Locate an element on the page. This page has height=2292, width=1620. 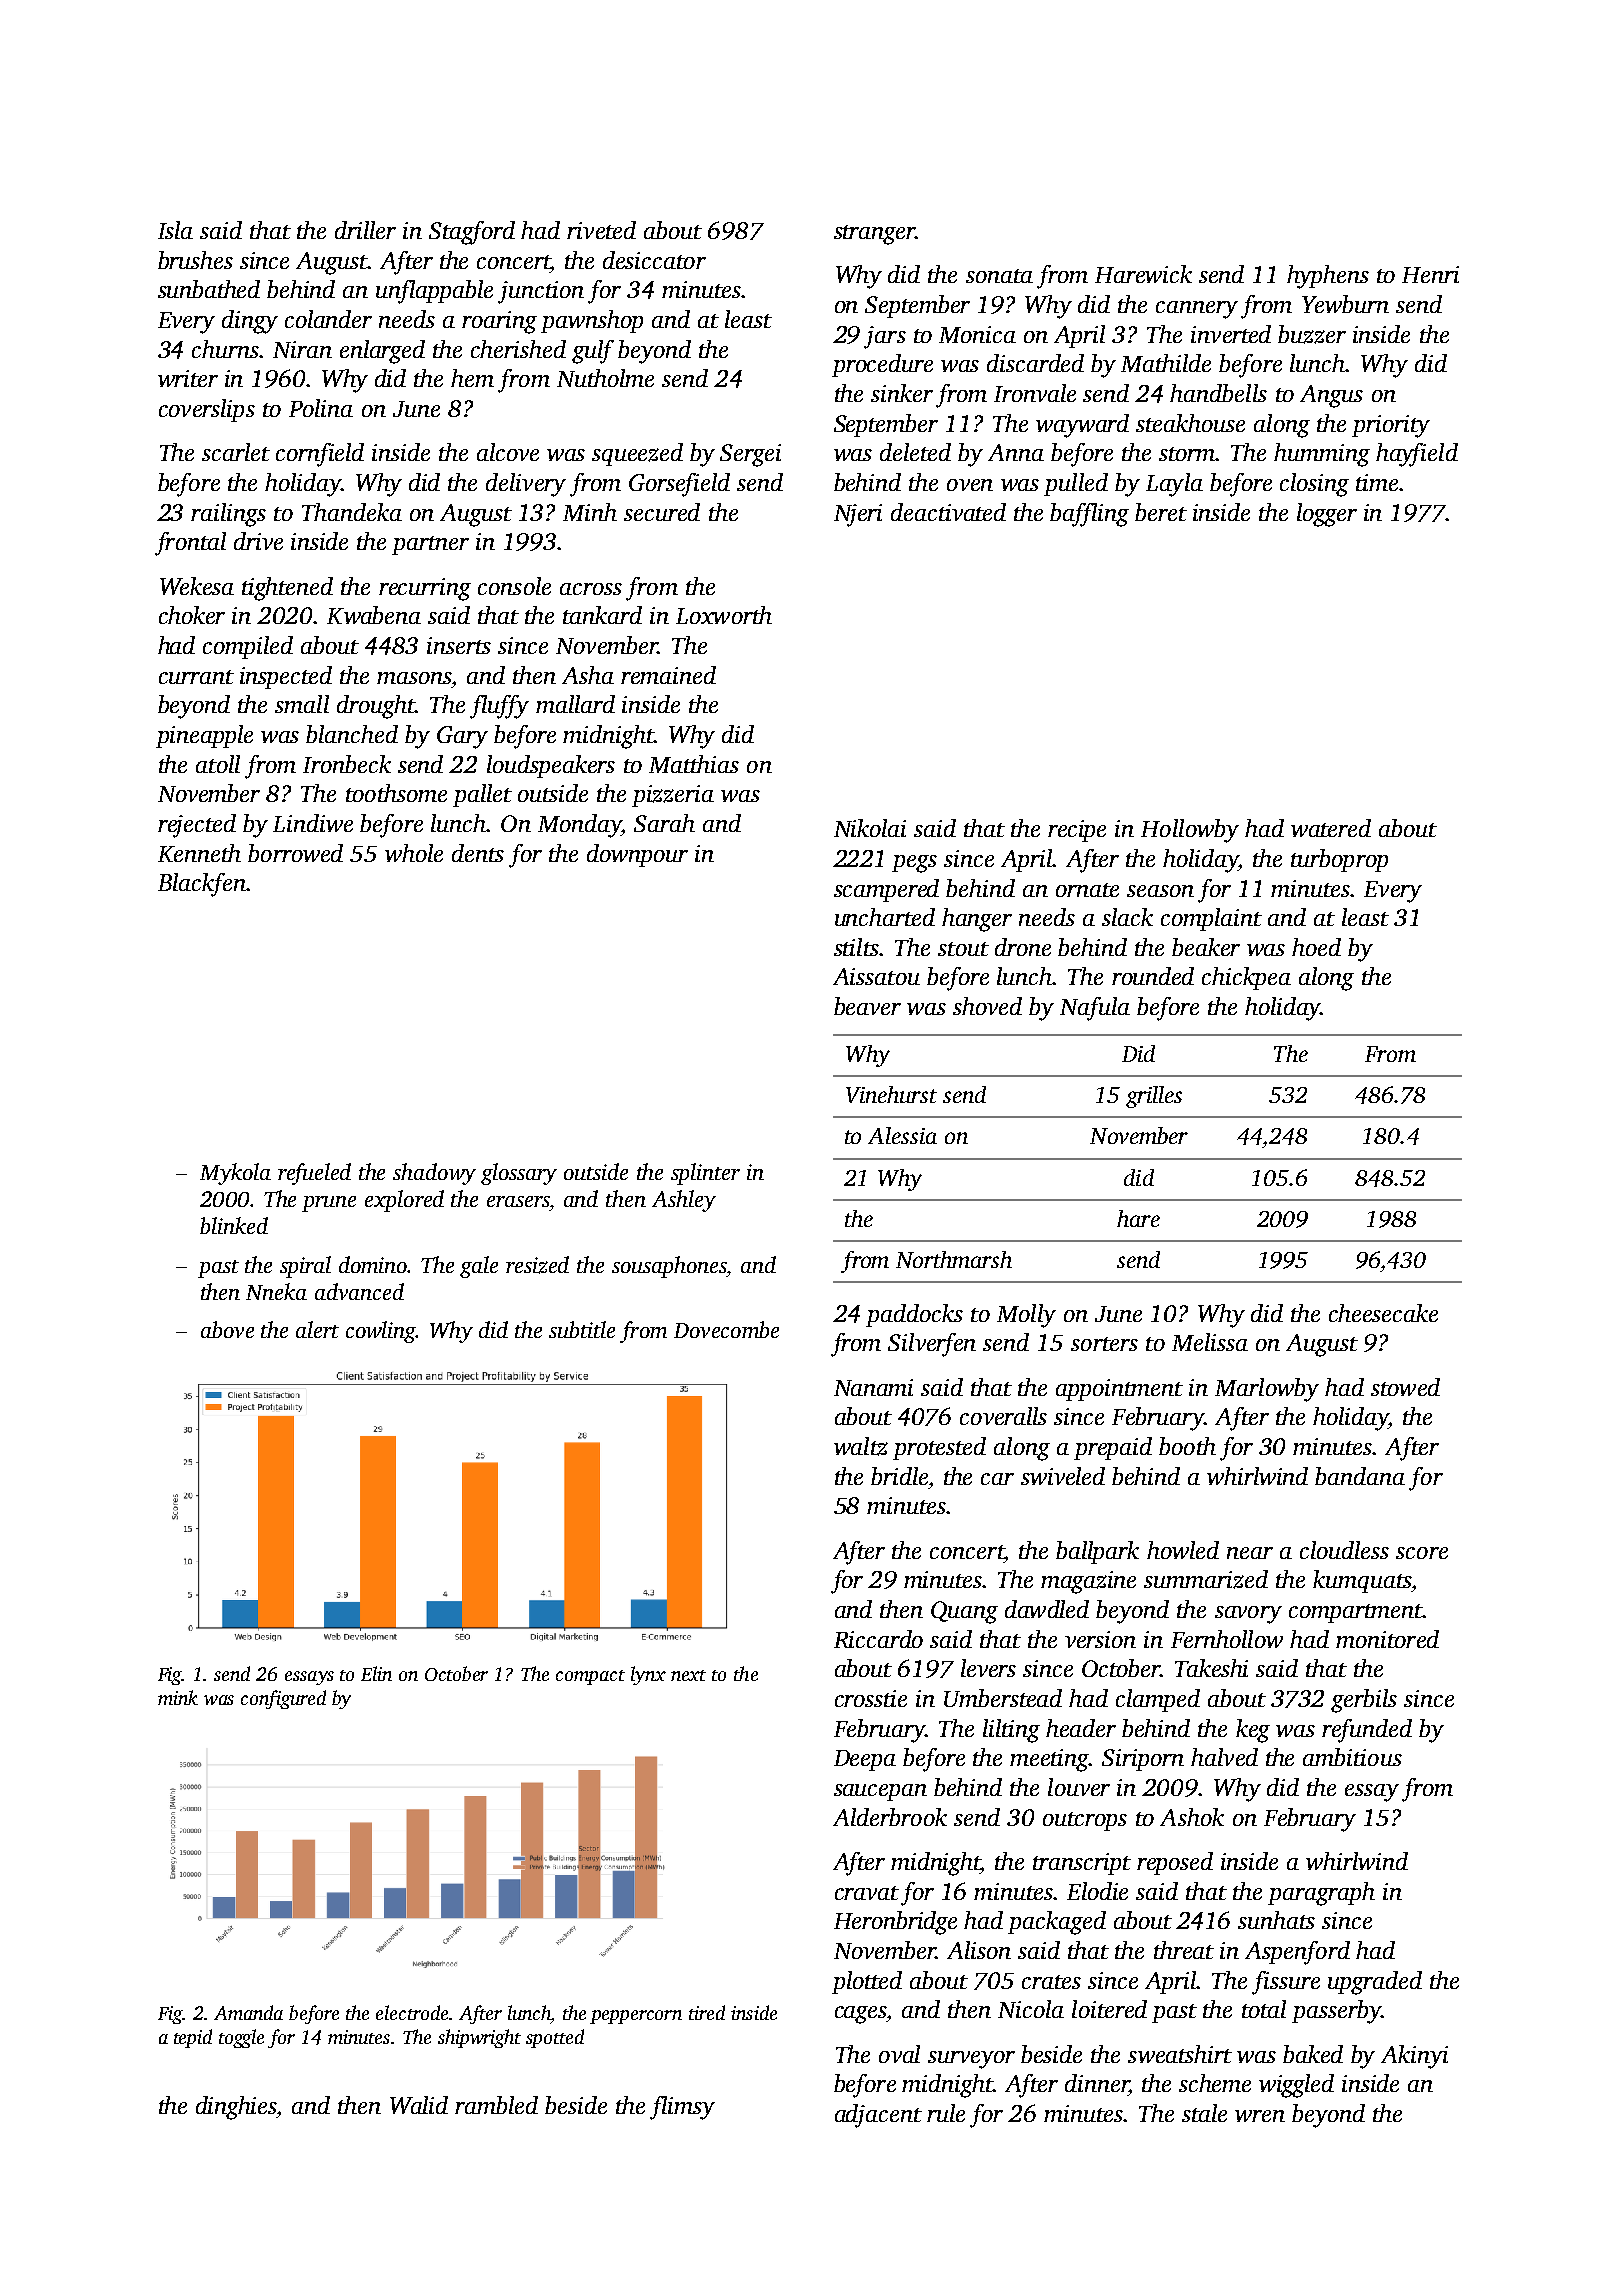
baffling is located at coordinates (1089, 515).
